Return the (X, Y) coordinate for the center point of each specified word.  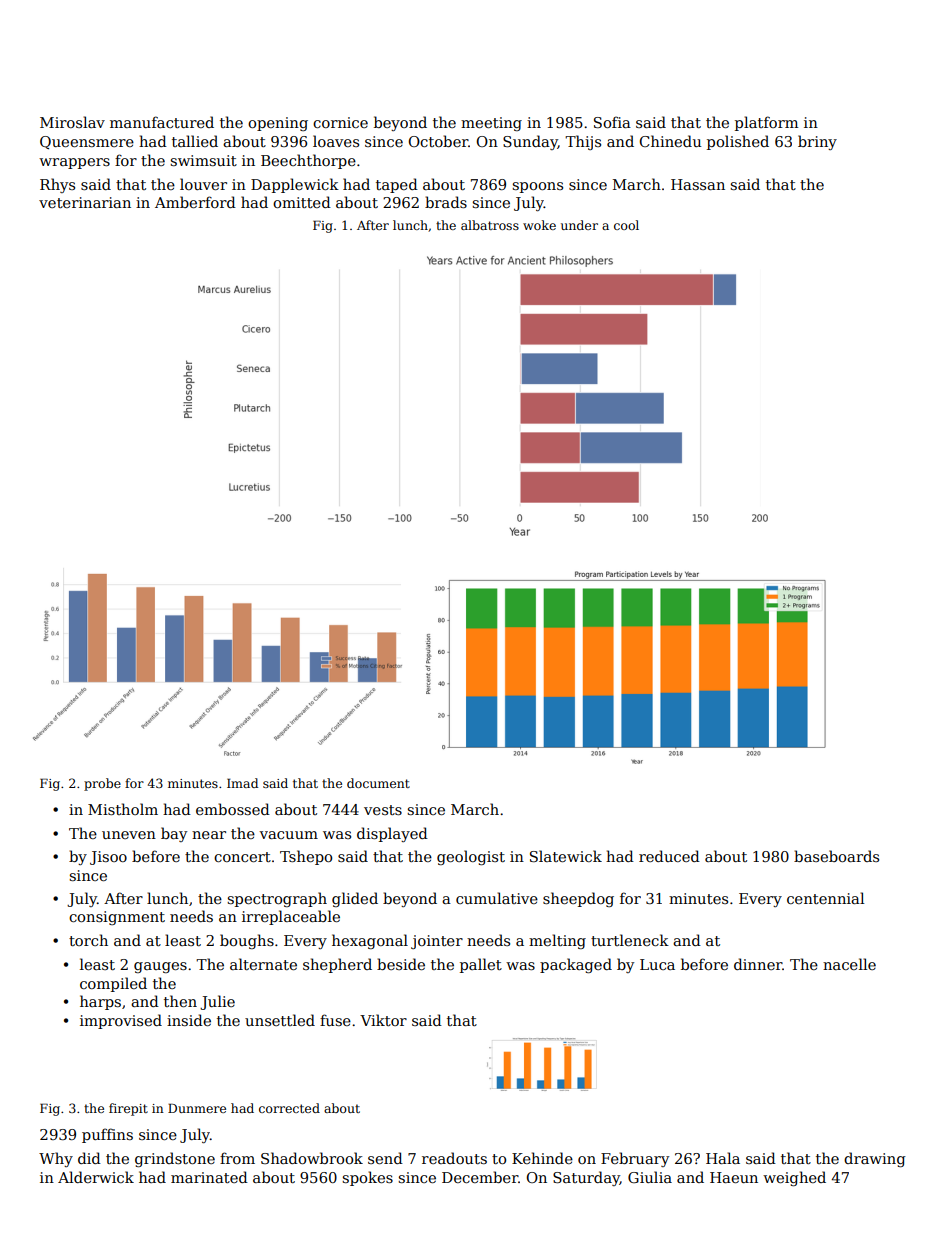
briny (817, 142)
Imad (242, 783)
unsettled (280, 1020)
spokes (367, 1178)
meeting (491, 124)
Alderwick (96, 1177)
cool (626, 225)
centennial (825, 898)
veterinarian (85, 202)
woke (539, 225)
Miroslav (72, 122)
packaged (576, 965)
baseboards (836, 856)
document (378, 783)
